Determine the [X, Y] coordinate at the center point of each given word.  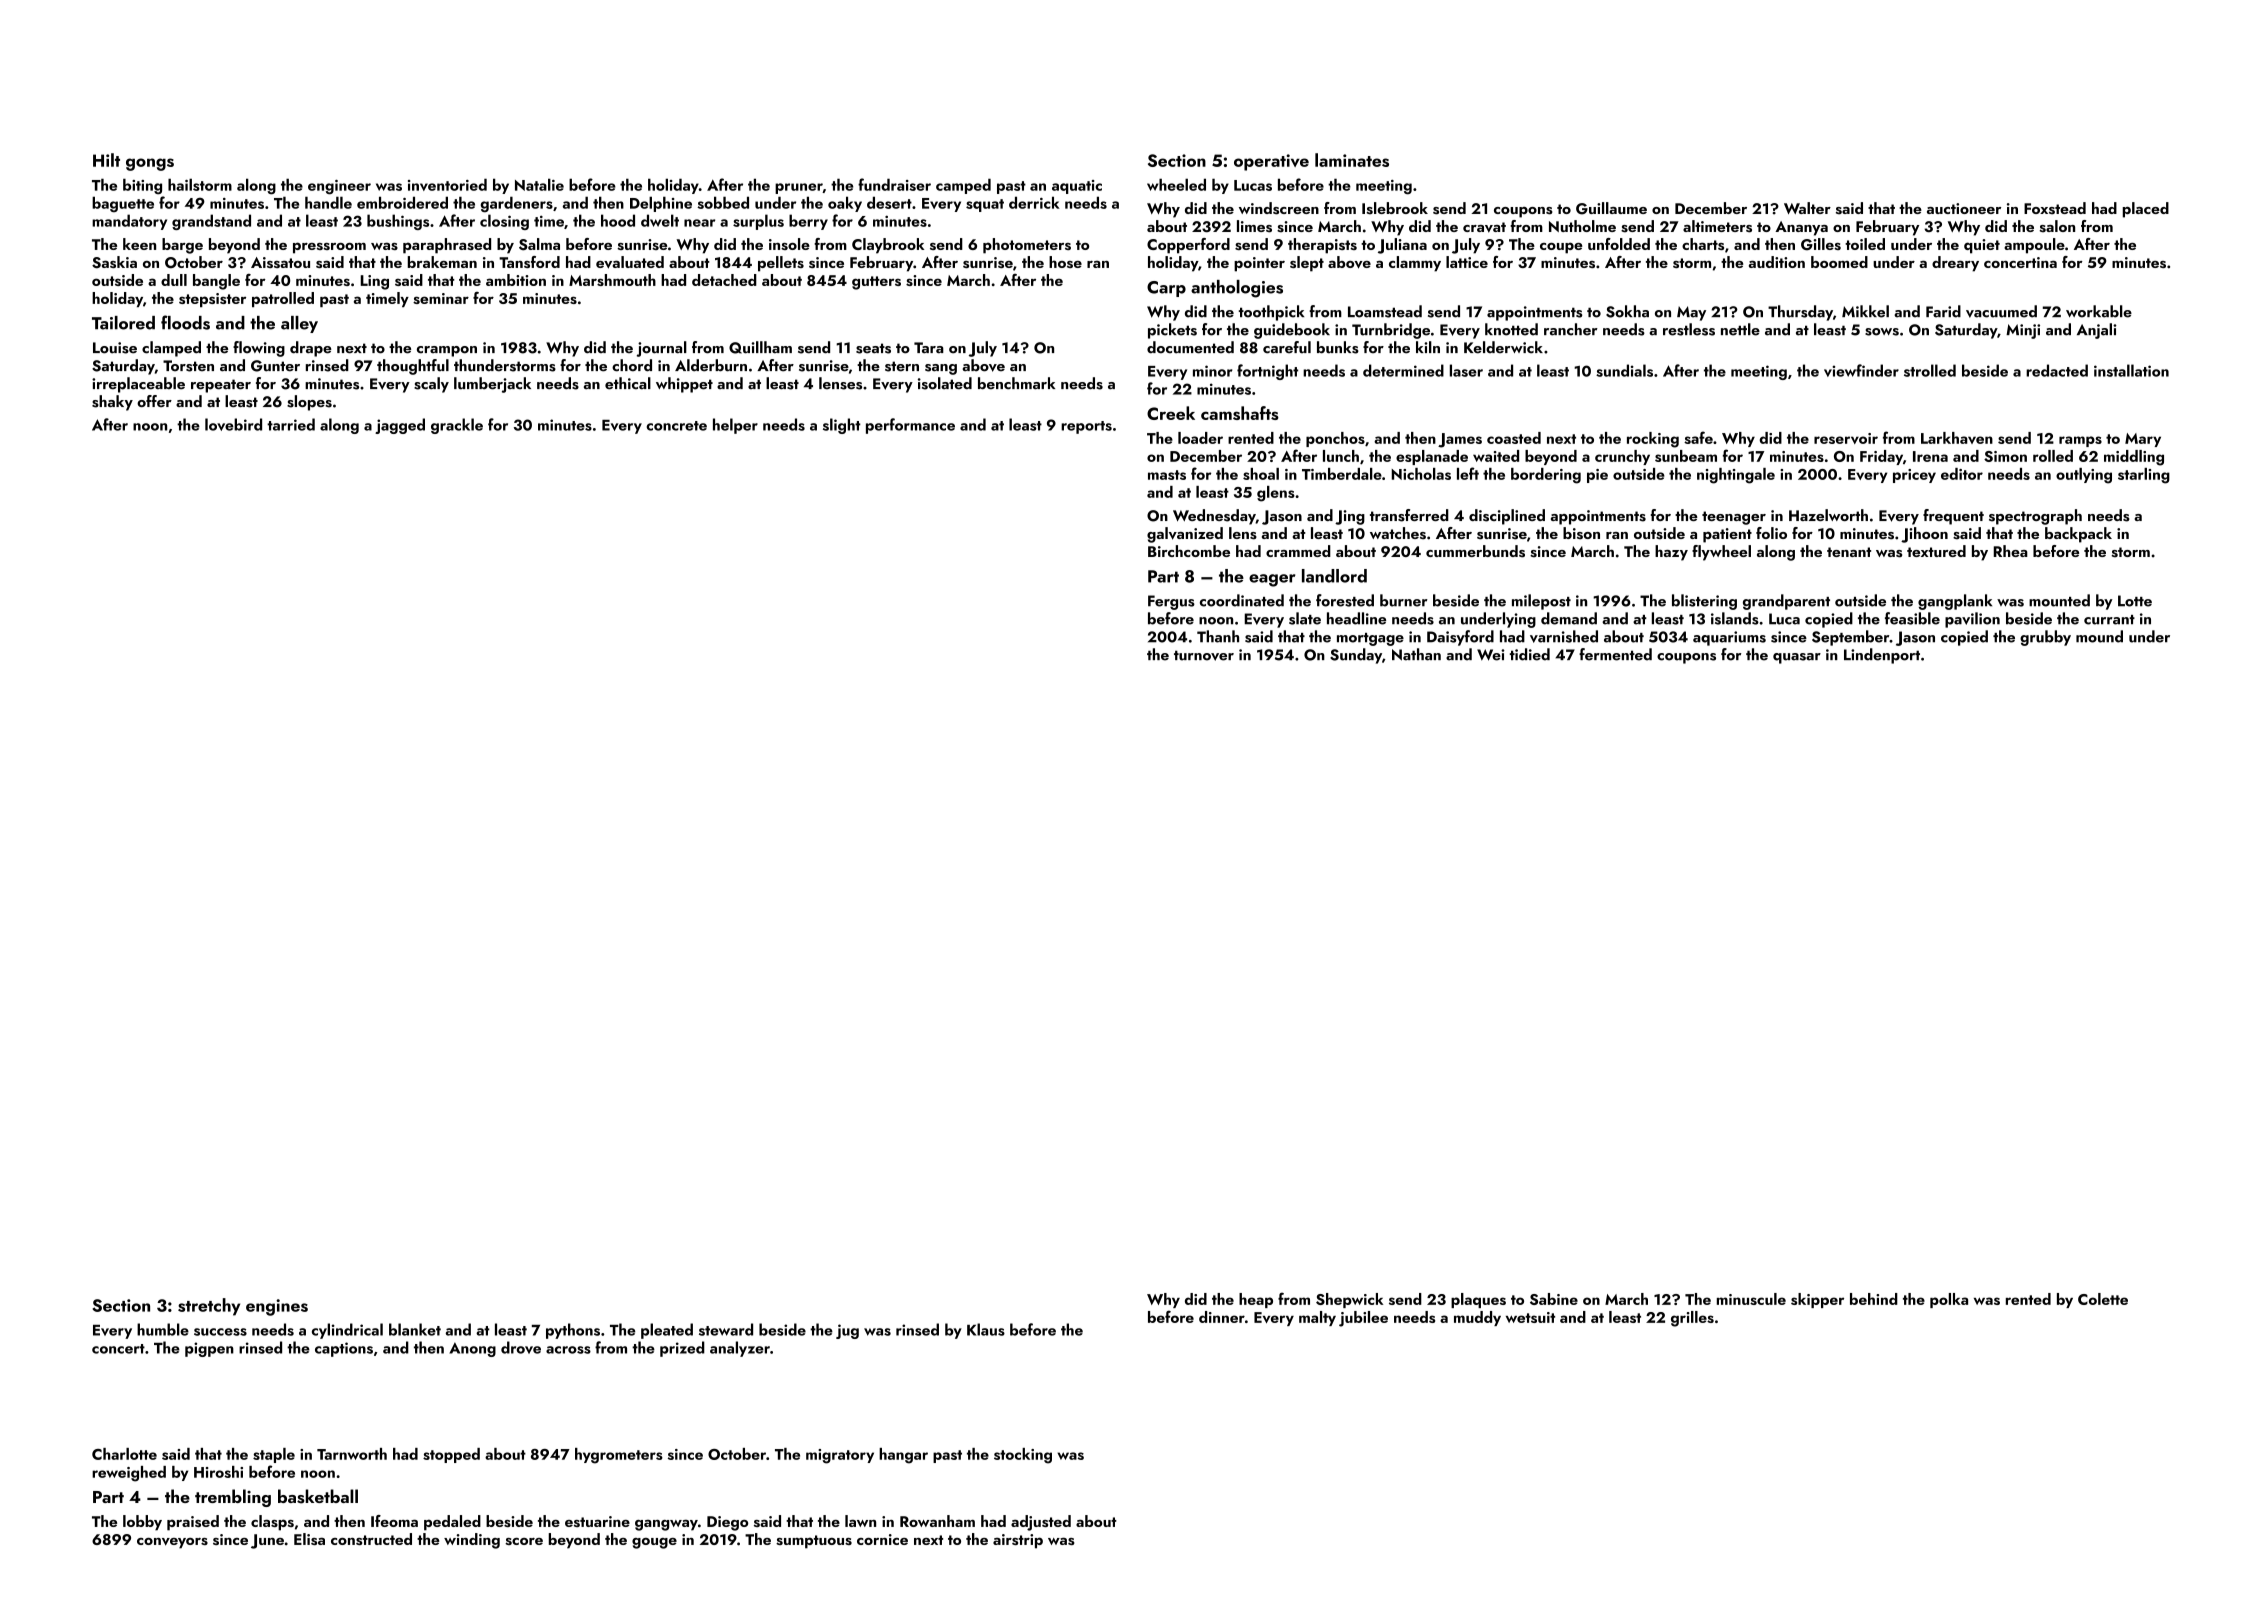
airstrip [1018, 1541]
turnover [1204, 655]
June [267, 1541]
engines [277, 1307]
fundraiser [894, 184]
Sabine [1554, 1299]
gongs [150, 164]
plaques [1478, 1300]
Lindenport [1882, 656]
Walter [1807, 208]
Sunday [1356, 656]
